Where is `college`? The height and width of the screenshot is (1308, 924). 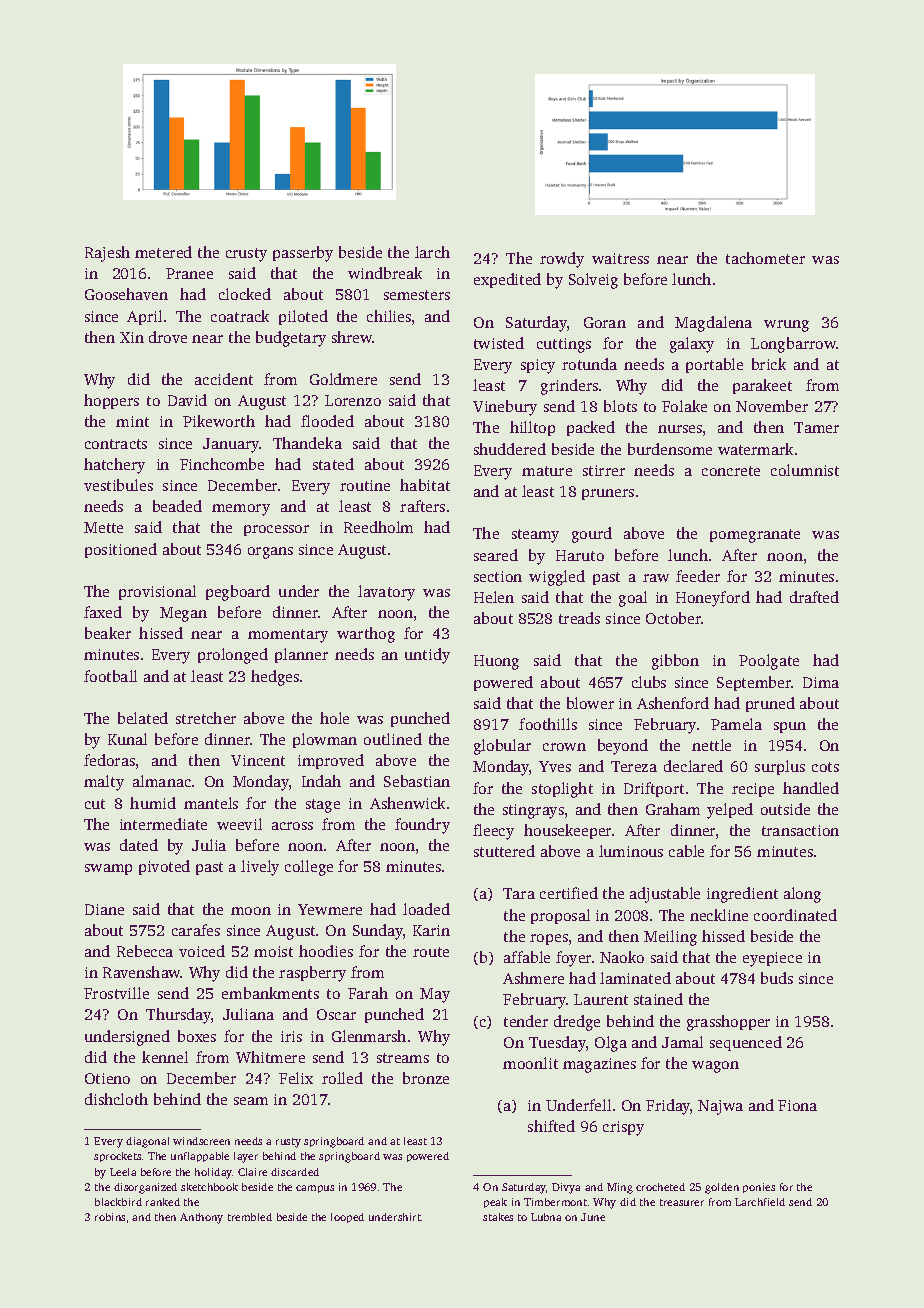 college is located at coordinates (309, 868).
